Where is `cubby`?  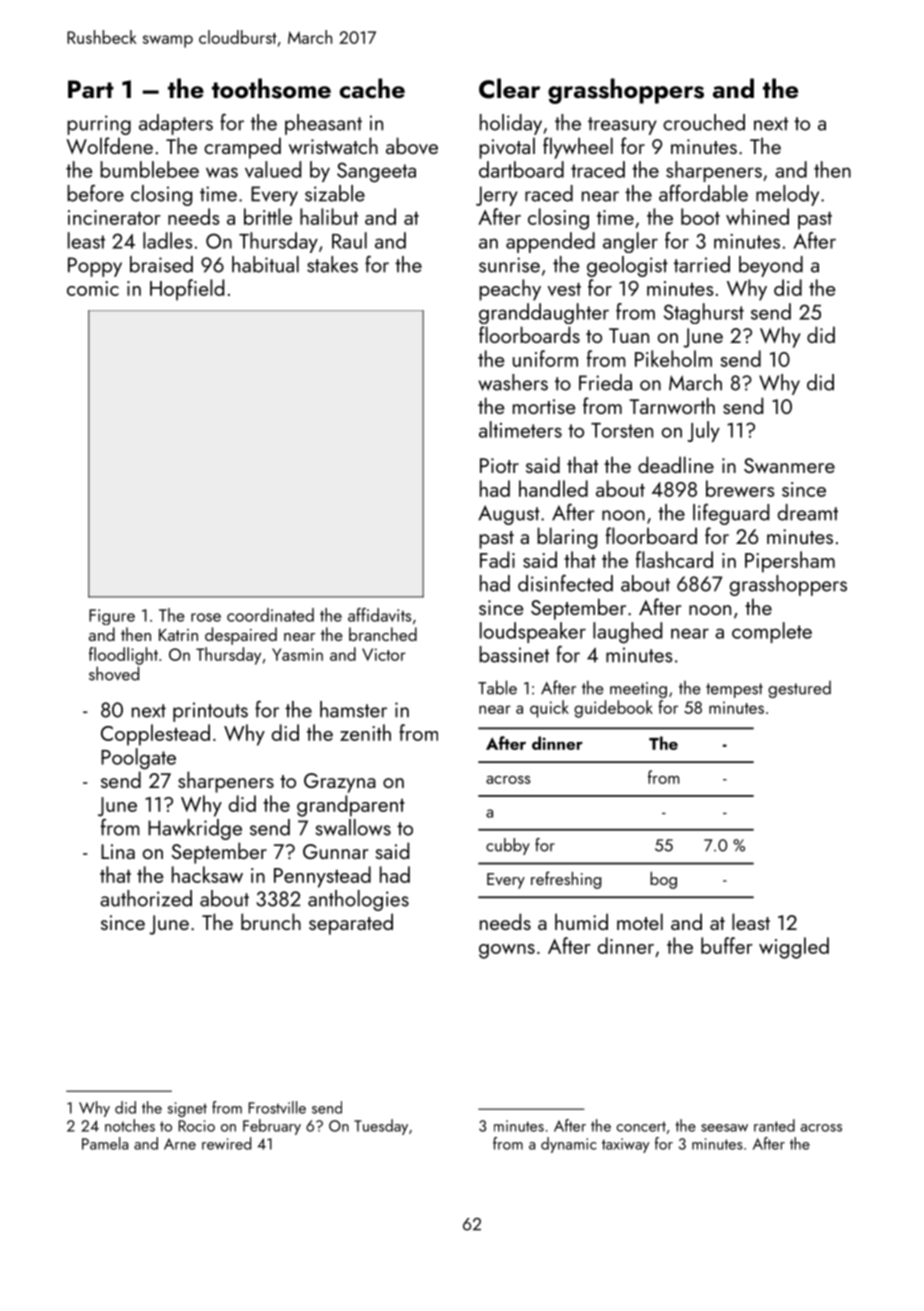 cubby is located at coordinates (508, 846).
